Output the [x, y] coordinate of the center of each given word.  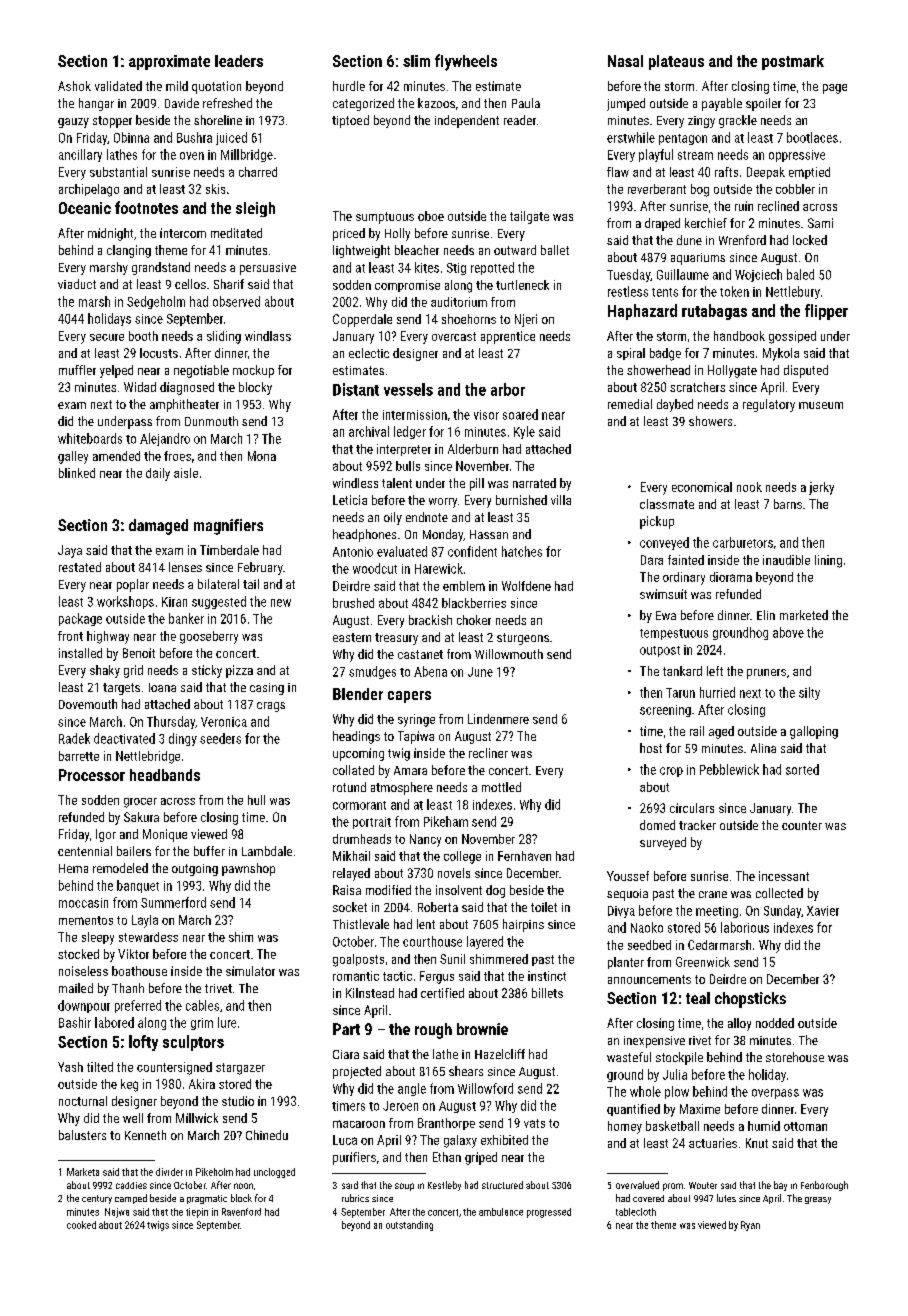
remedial [630, 404]
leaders [239, 61]
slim [416, 61]
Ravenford [241, 1212]
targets [121, 689]
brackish [430, 620]
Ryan [750, 1226]
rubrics [355, 1198]
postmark [793, 62]
